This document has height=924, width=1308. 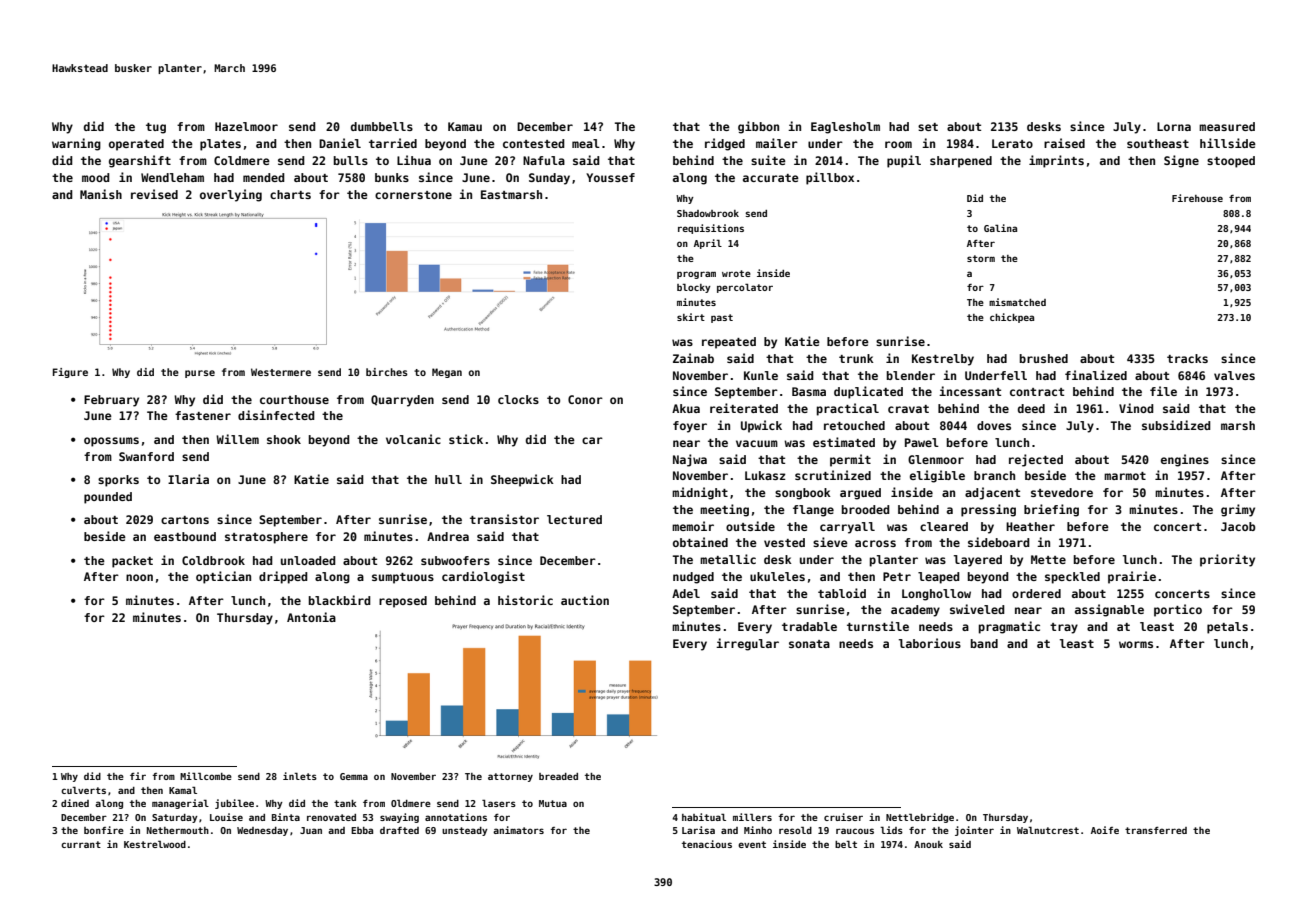 What do you see at coordinates (155, 844) in the document?
I see `Kestrelwood` at bounding box center [155, 844].
